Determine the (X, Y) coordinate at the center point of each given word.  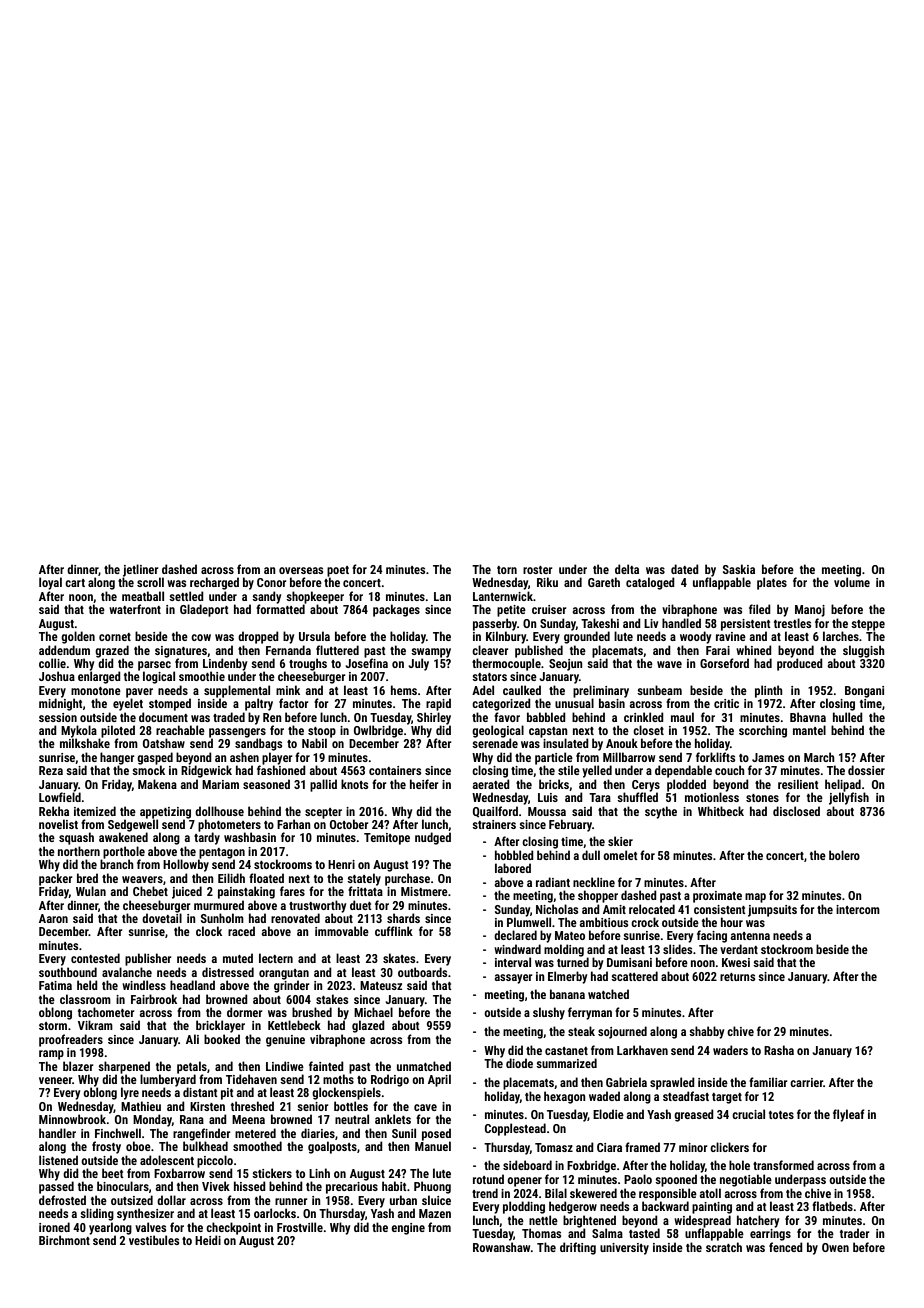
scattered (634, 976)
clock (209, 931)
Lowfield (60, 797)
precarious (352, 1188)
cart (75, 583)
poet (338, 571)
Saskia (739, 569)
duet (361, 905)
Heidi (208, 1240)
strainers (494, 824)
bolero (844, 855)
